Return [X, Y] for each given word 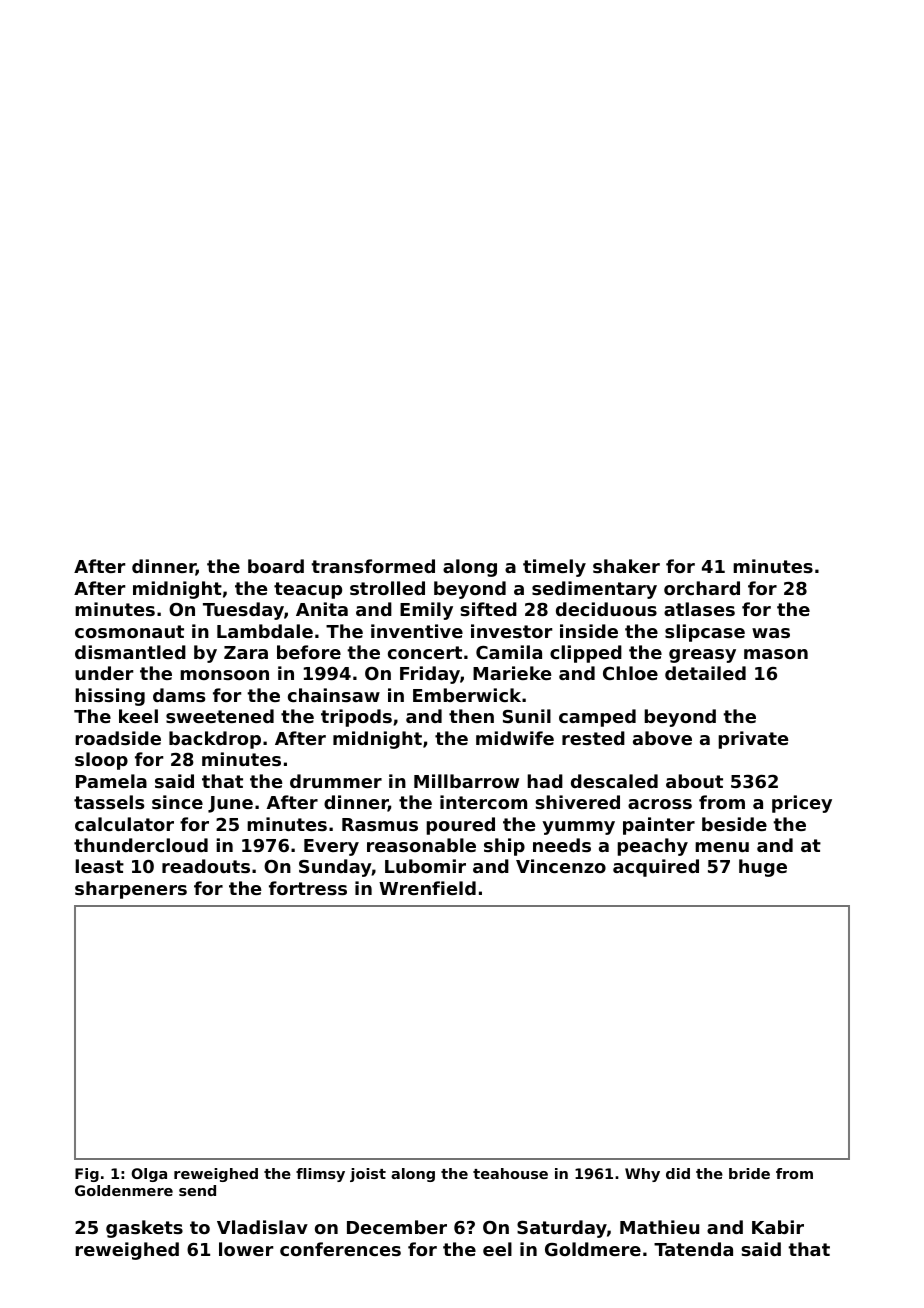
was [771, 633]
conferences [340, 1249]
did [678, 1173]
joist [368, 1175]
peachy [652, 847]
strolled [387, 588]
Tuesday [243, 611]
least [99, 866]
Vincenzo [561, 866]
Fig [87, 1175]
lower [246, 1249]
